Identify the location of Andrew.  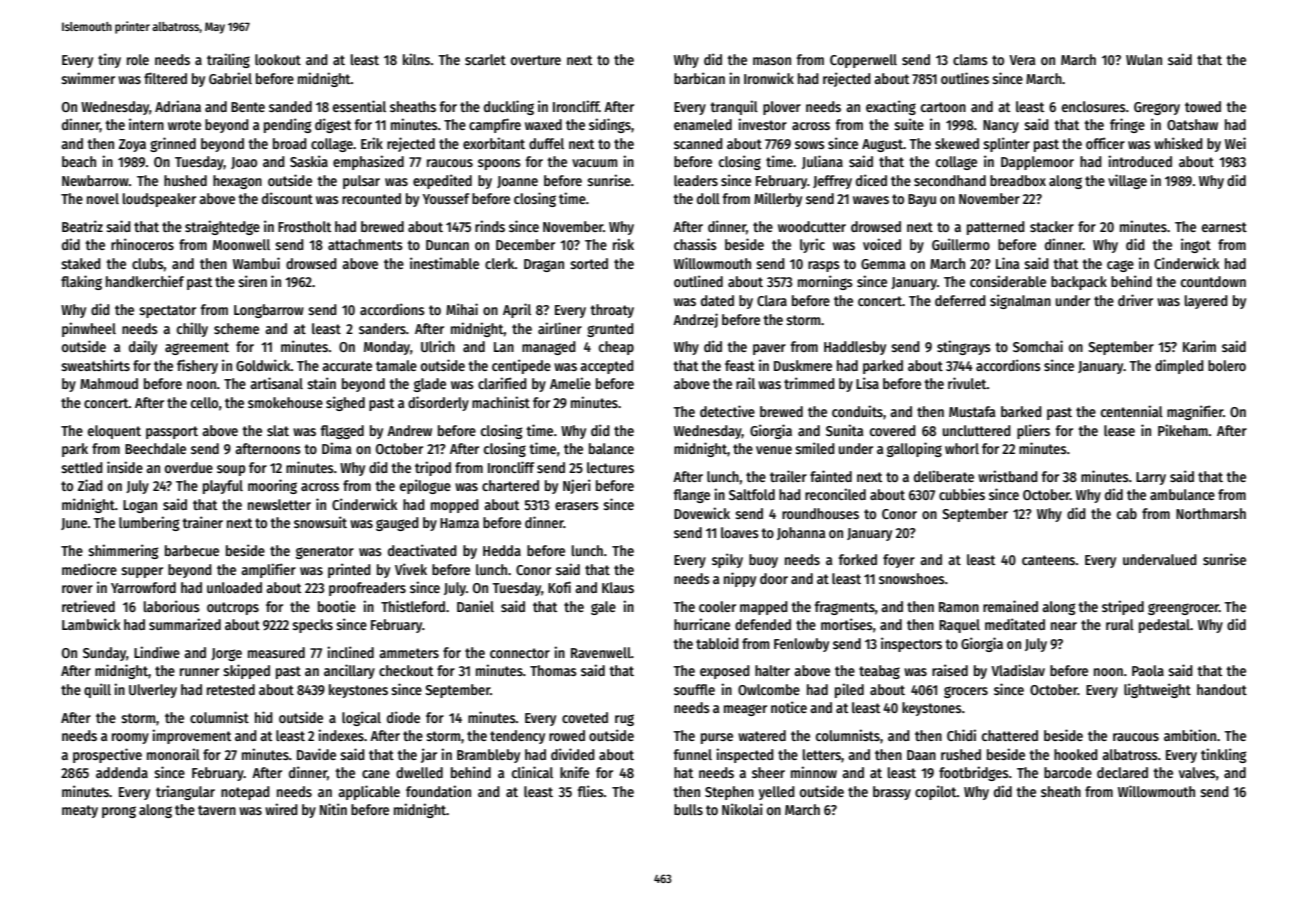
(409, 430).
